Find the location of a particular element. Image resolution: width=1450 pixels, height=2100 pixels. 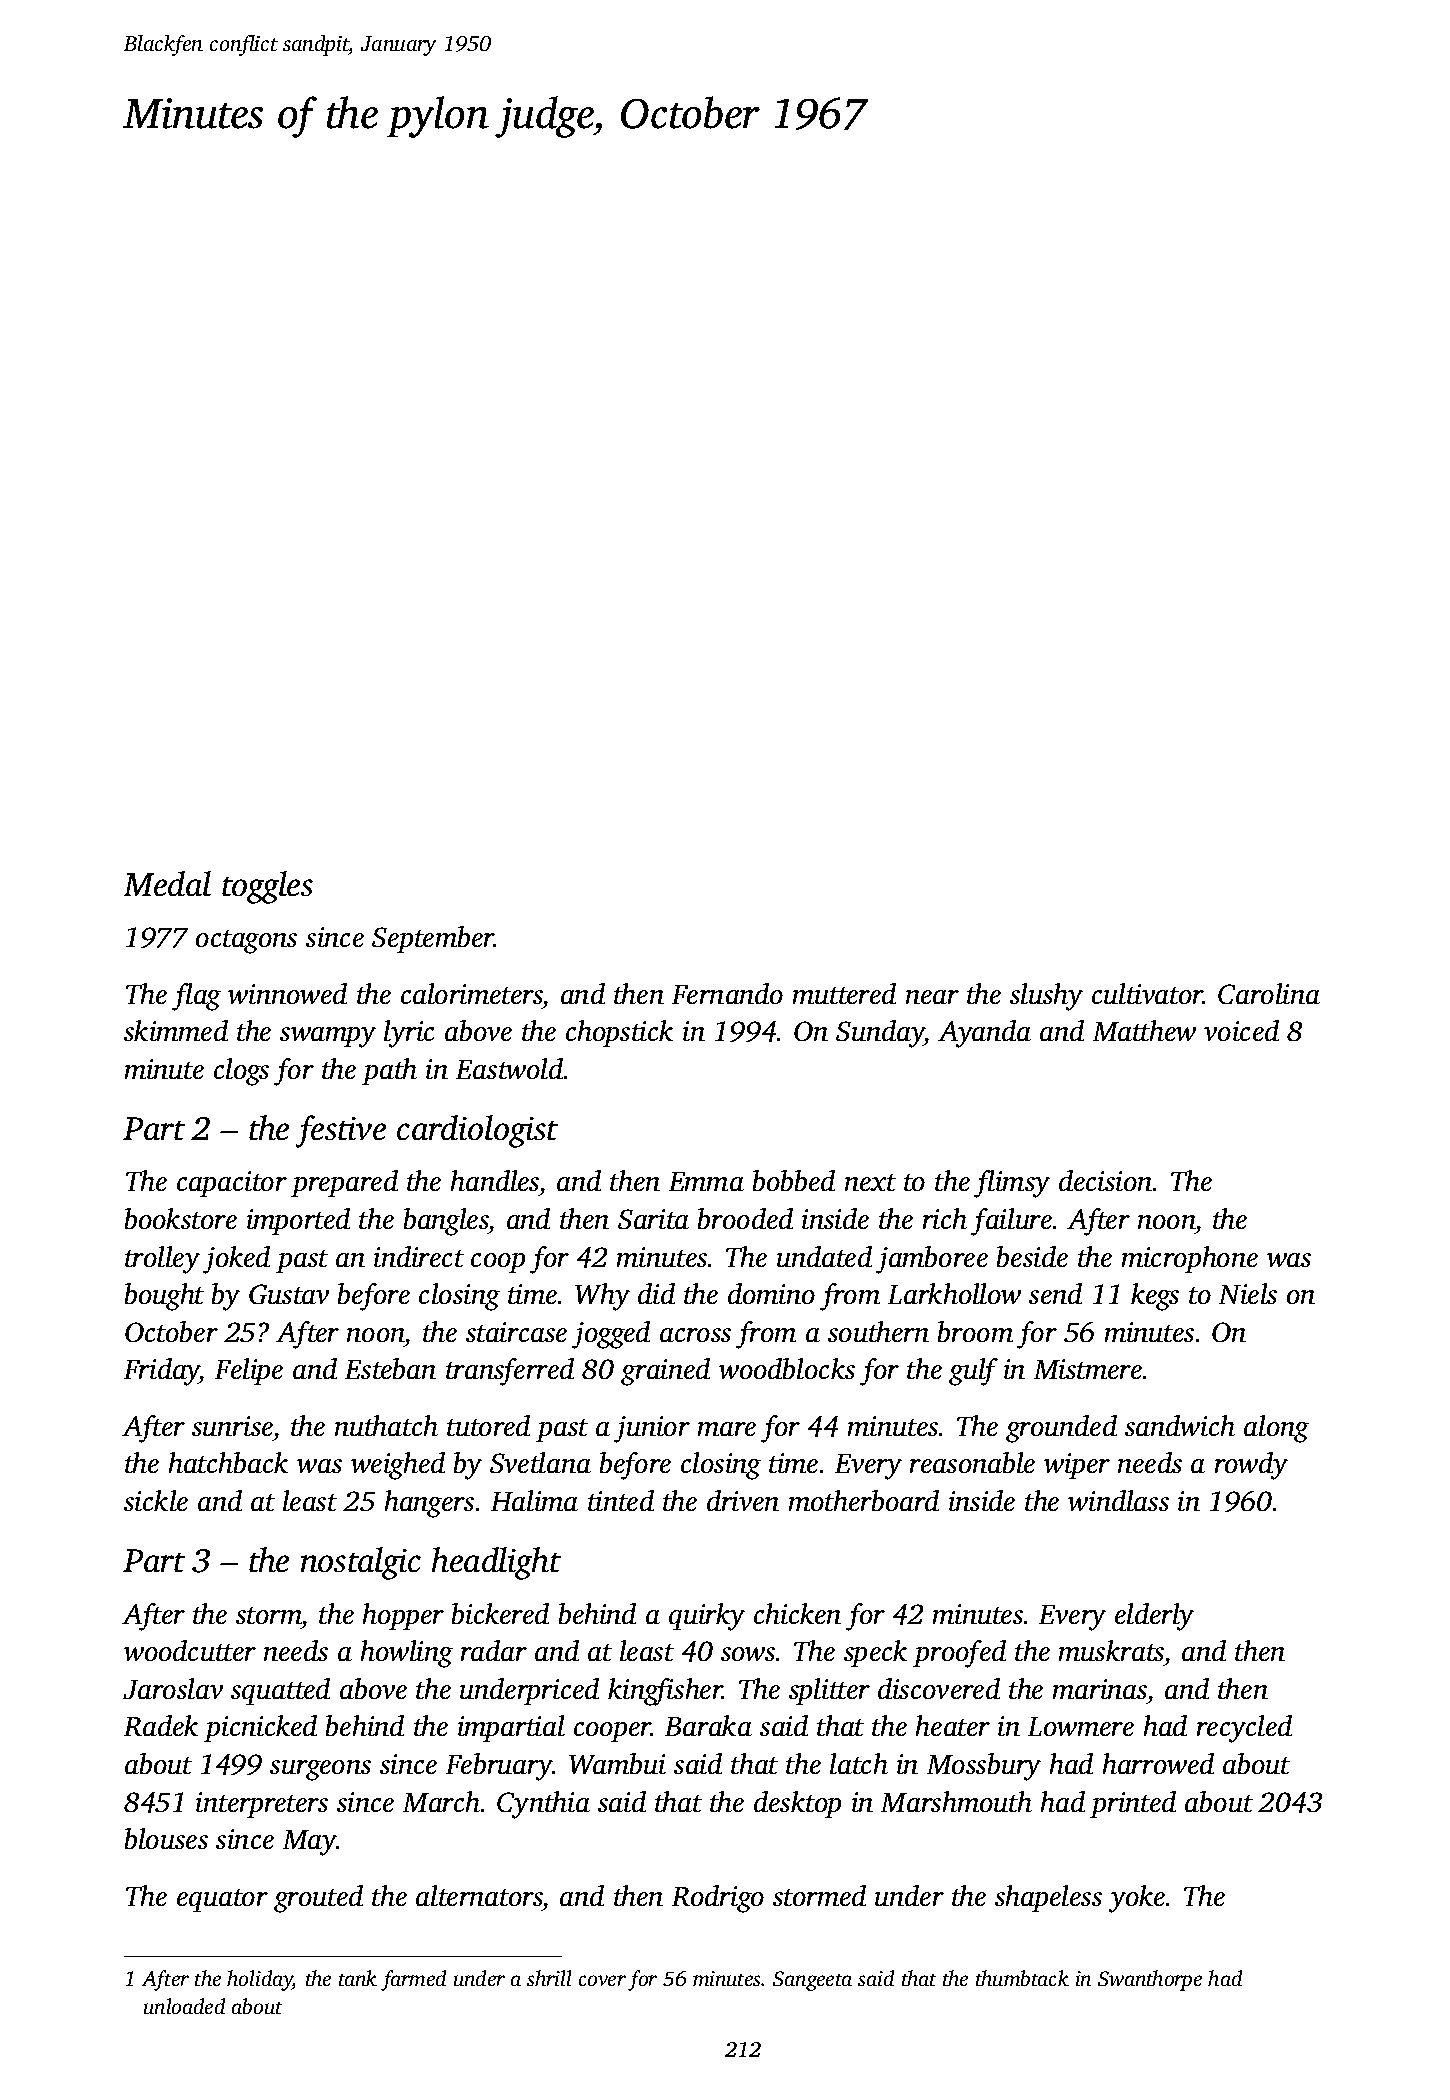

indirect is located at coordinates (419, 1256).
